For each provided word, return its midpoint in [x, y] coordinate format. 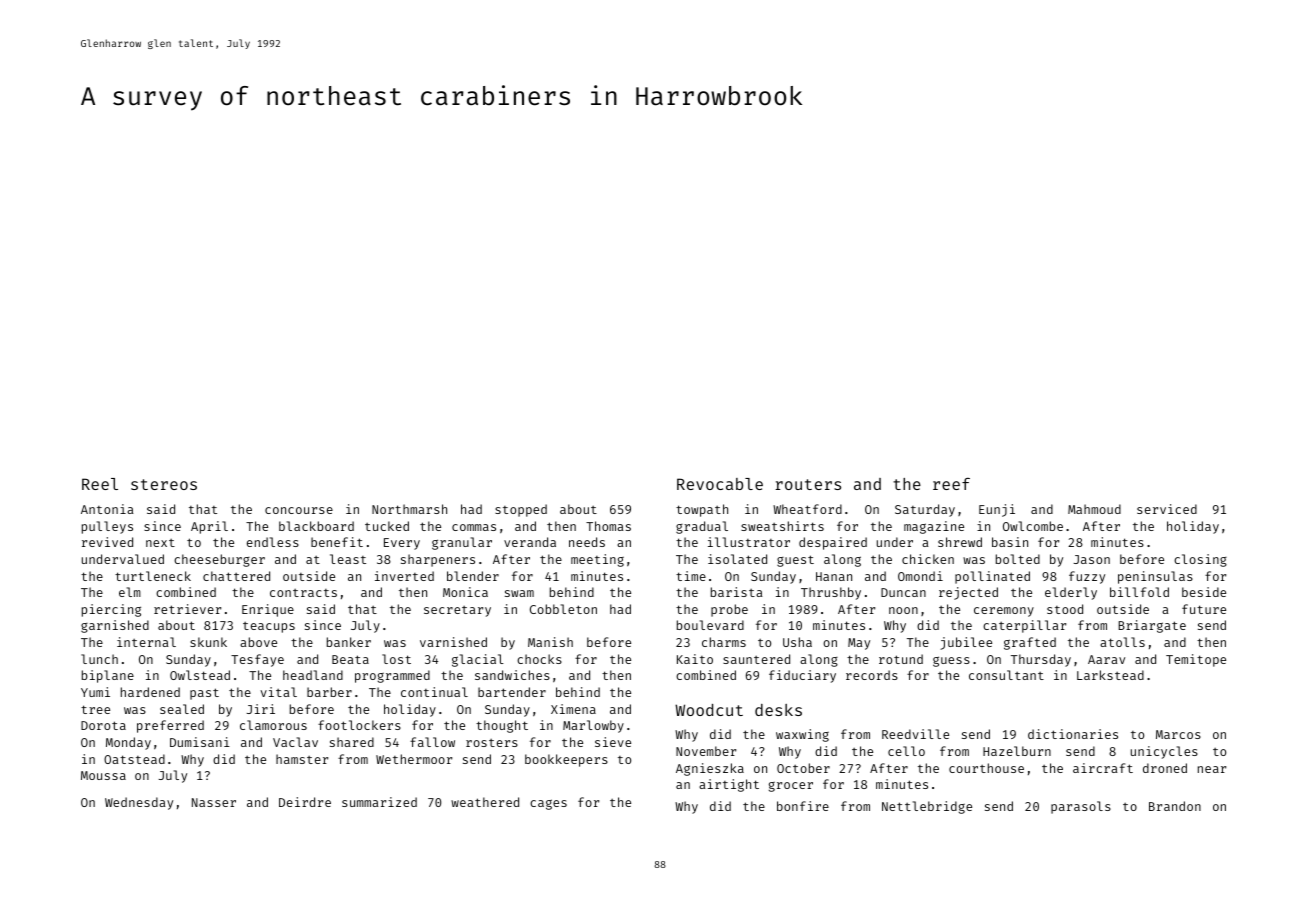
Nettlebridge [927, 807]
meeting [597, 560]
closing [1200, 560]
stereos [164, 484]
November [706, 751]
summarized [379, 802]
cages [548, 804]
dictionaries [1073, 734]
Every [402, 544]
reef [951, 484]
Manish [550, 642]
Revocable [720, 484]
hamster [302, 759]
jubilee [966, 643]
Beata [350, 659]
